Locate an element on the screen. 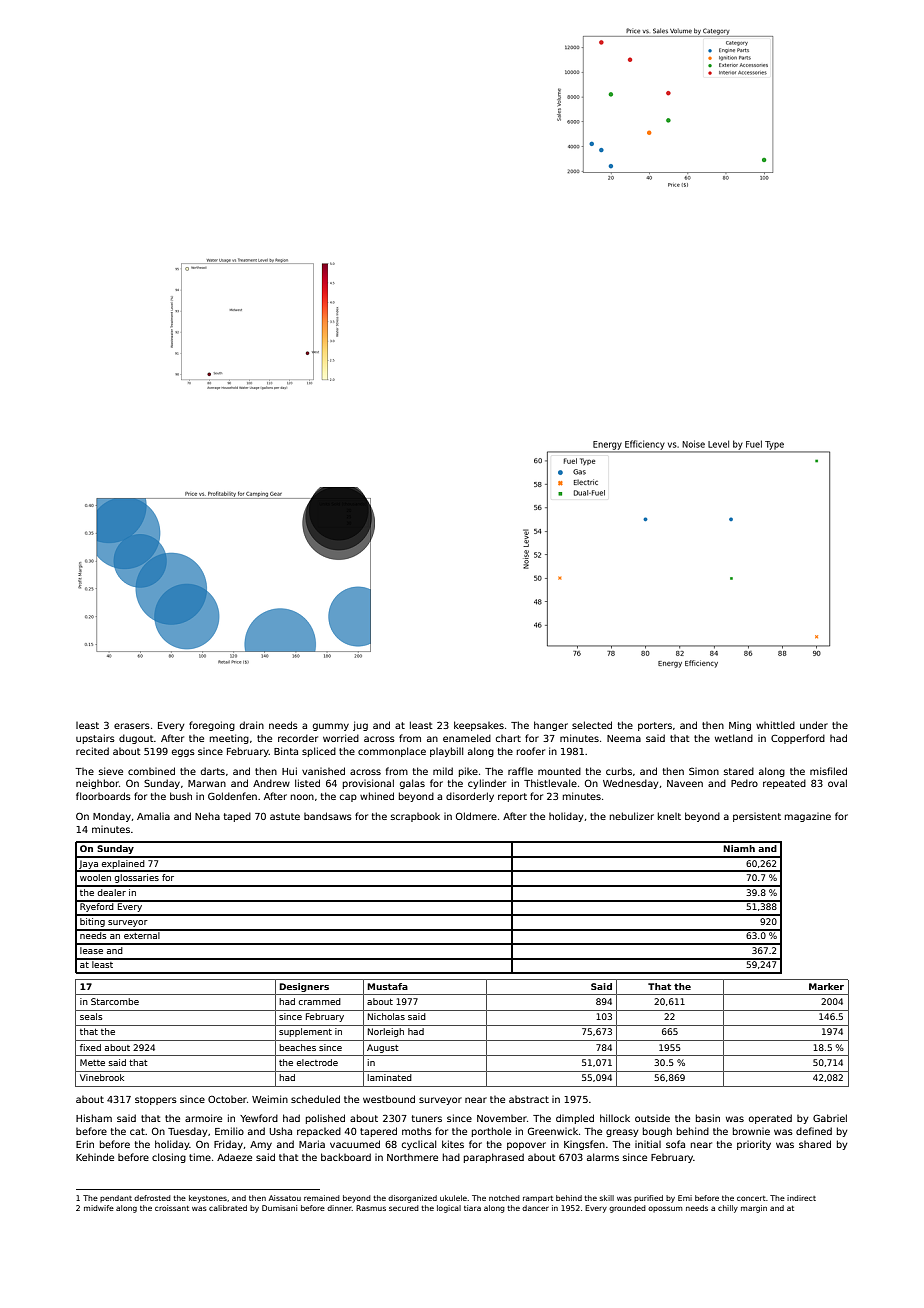 This screenshot has width=924, height=1308. misfiled is located at coordinates (828, 771).
